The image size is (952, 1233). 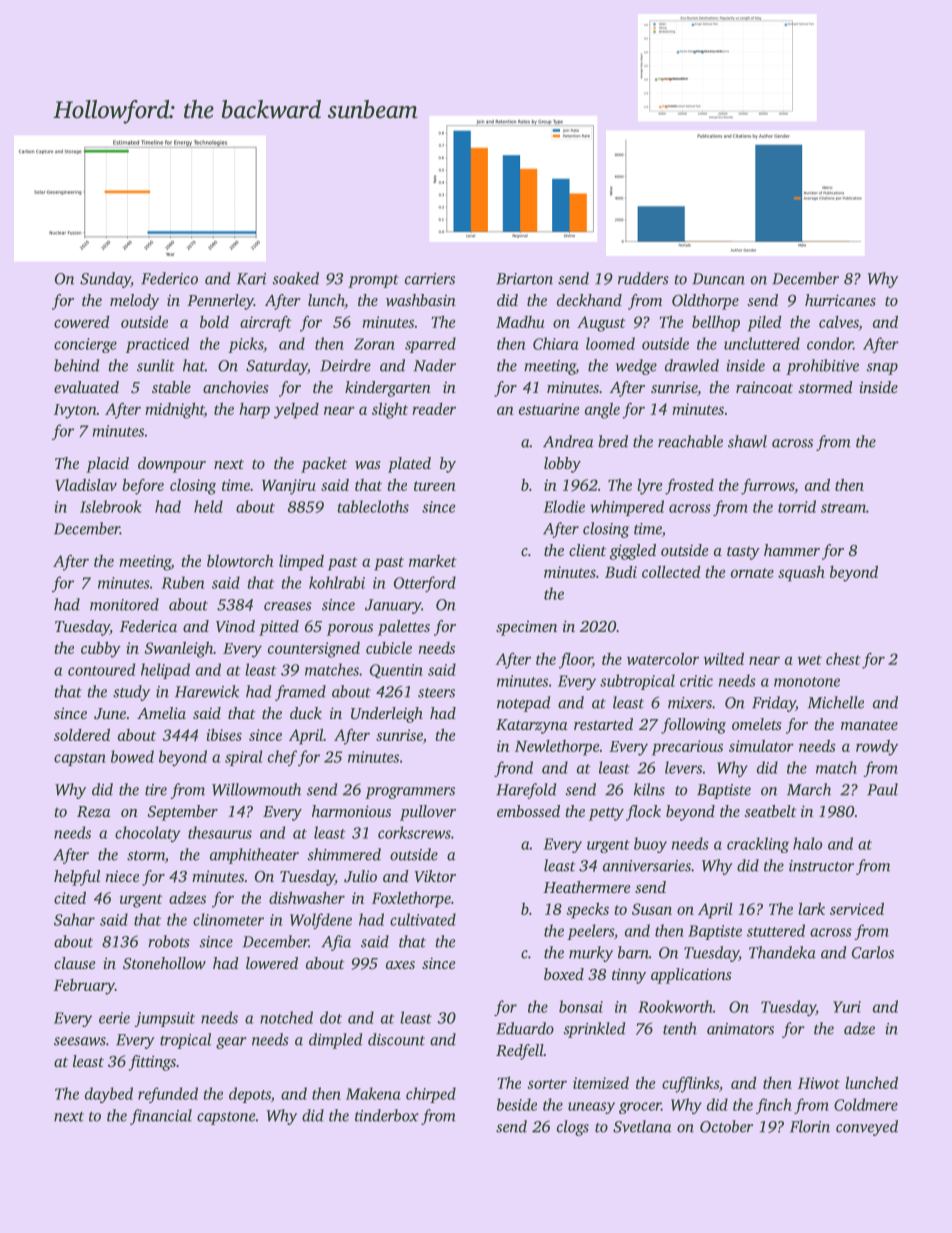 I want to click on reader, so click(x=434, y=409).
